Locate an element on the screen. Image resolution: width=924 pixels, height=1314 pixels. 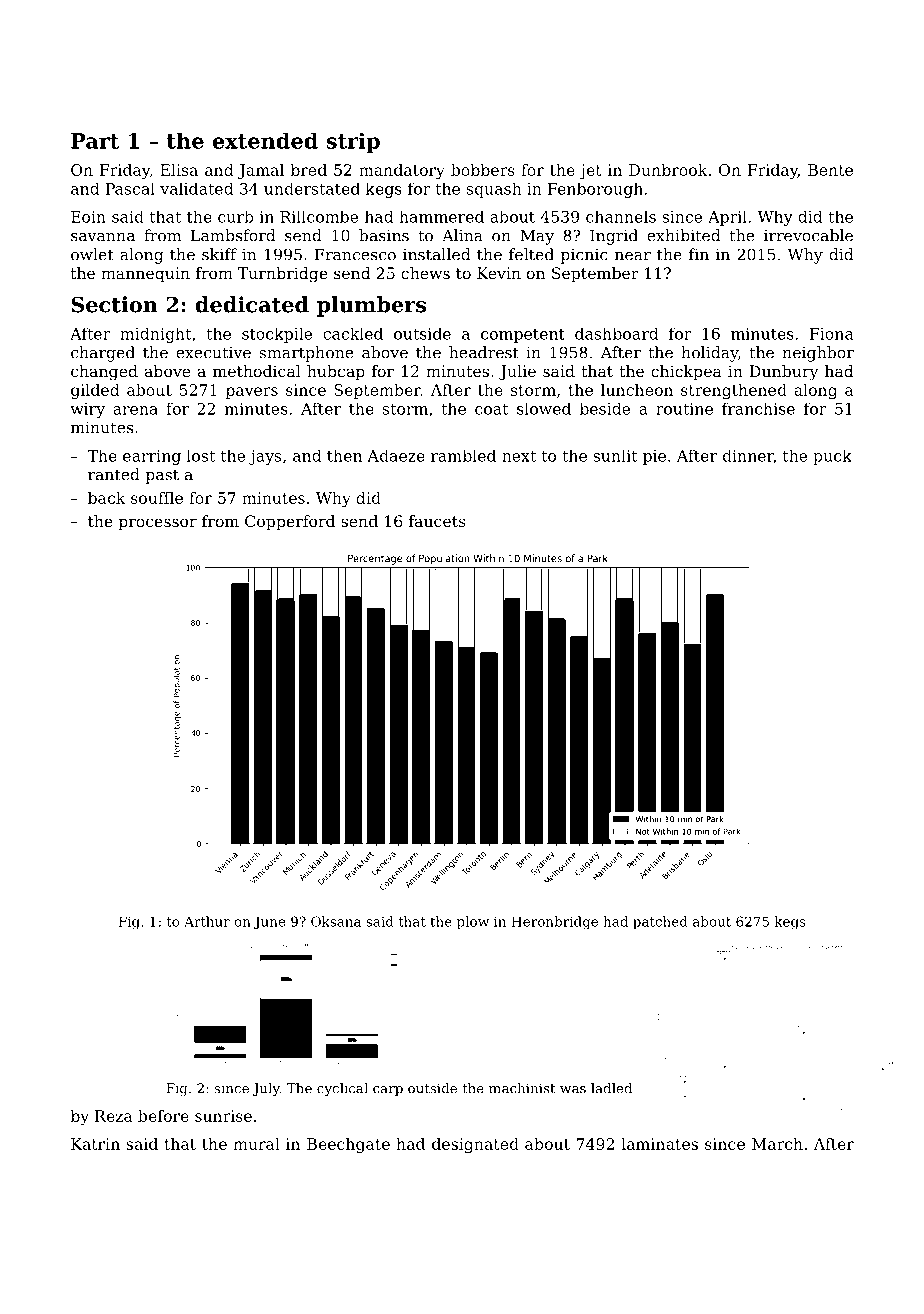
before is located at coordinates (163, 1116).
